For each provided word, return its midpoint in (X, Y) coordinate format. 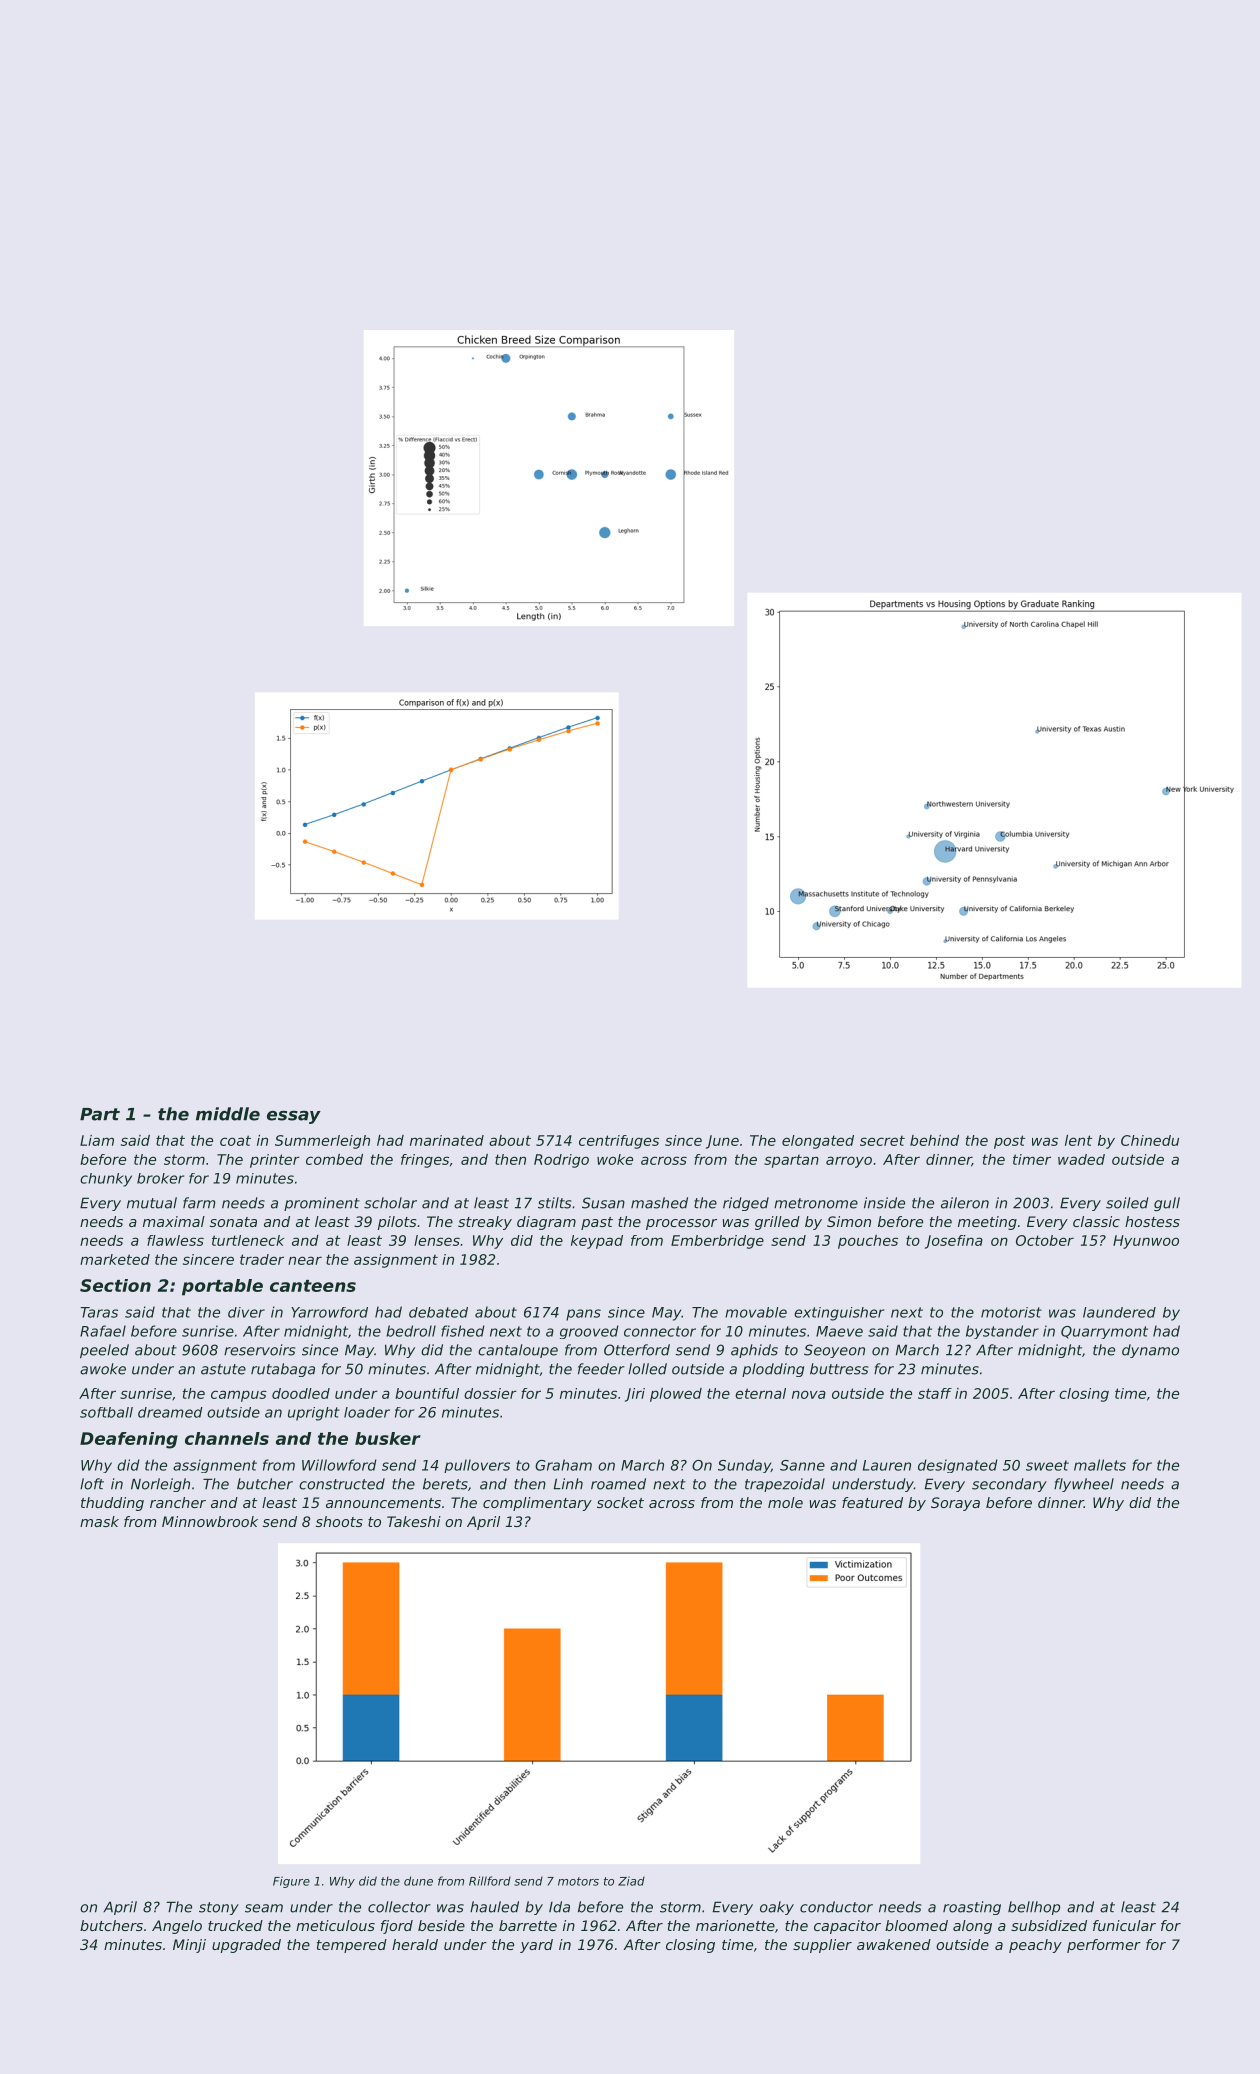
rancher (178, 1502)
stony (219, 1908)
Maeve (839, 1331)
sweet (1047, 1465)
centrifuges (619, 1142)
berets (445, 1484)
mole (785, 1502)
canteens (313, 1286)
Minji (189, 1946)
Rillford (490, 1881)
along (972, 1927)
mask (99, 1521)
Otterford (637, 1350)
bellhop (1034, 1908)
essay (294, 1117)
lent (1078, 1140)
